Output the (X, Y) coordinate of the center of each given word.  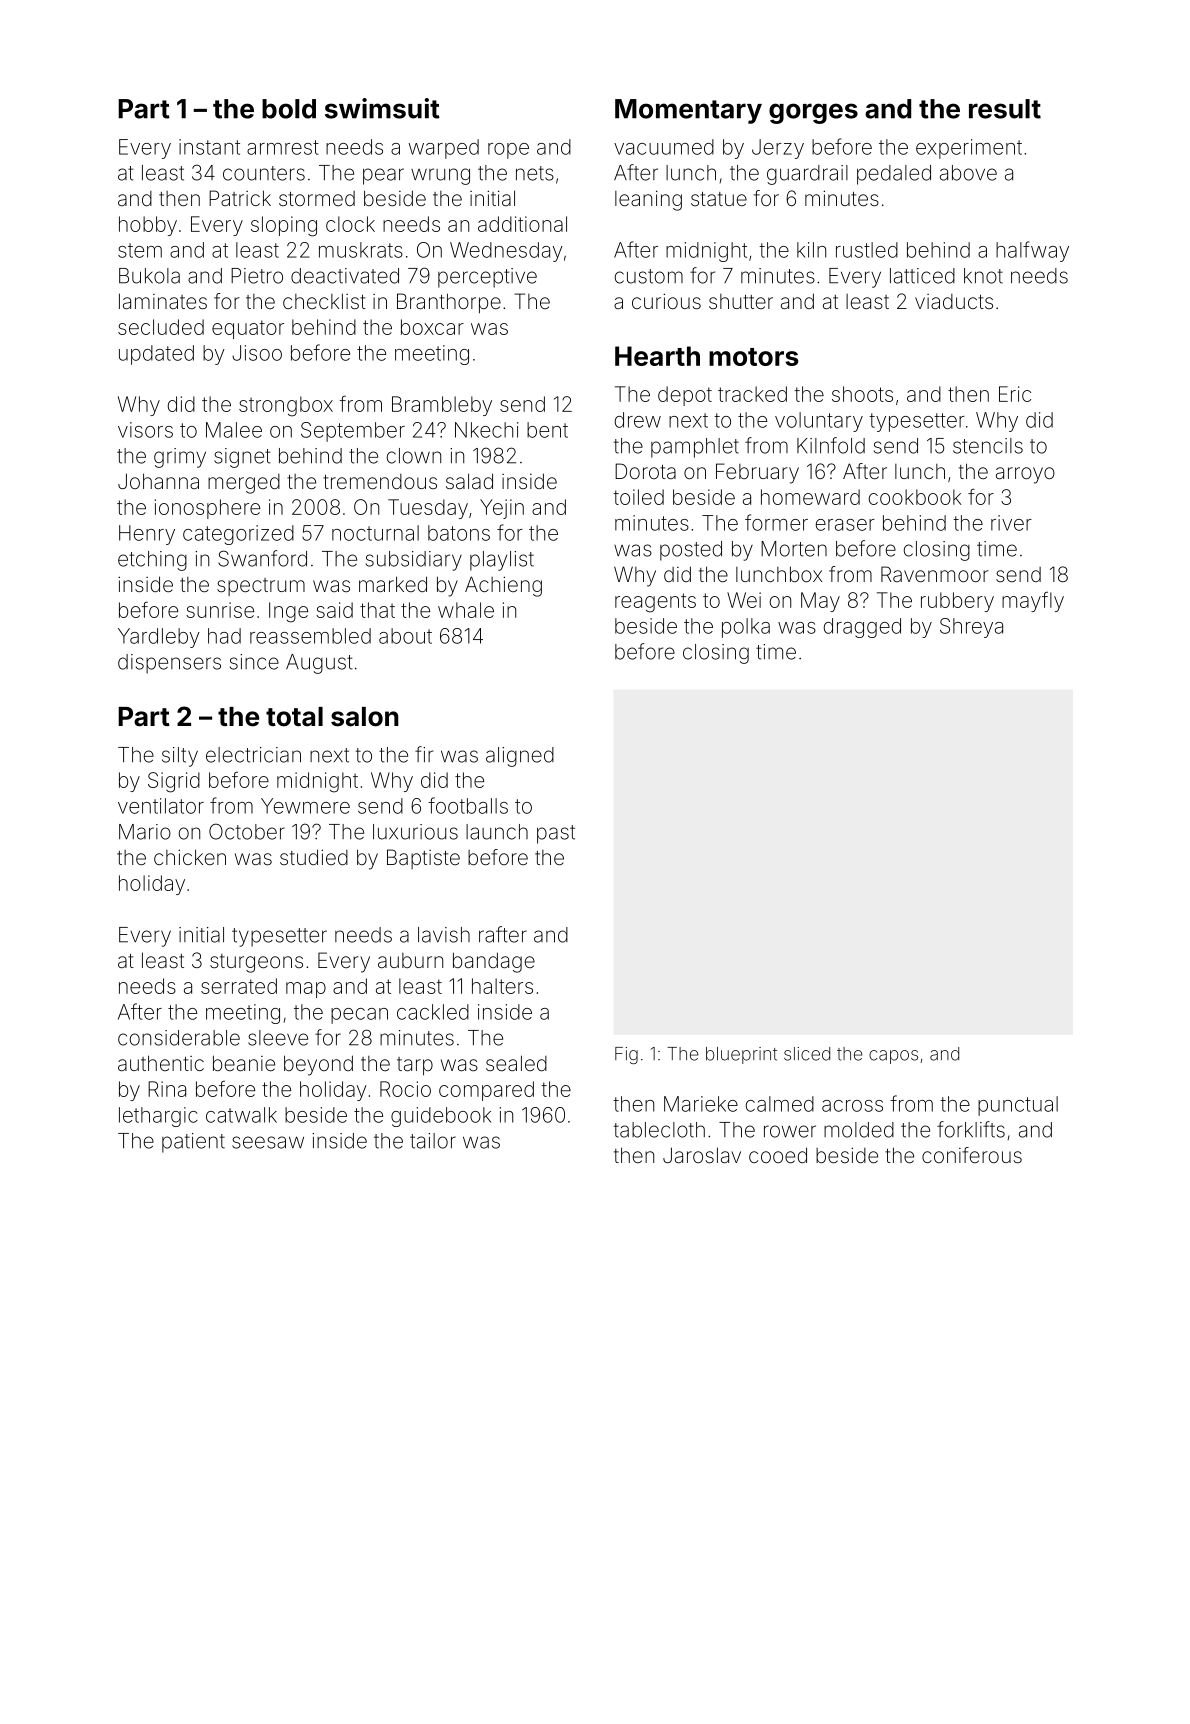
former (776, 522)
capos (893, 1057)
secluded (161, 327)
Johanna (158, 481)
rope (508, 151)
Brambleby (442, 406)
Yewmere (305, 806)
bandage (494, 962)
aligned (520, 757)
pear (383, 176)
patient (193, 1143)
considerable (179, 1038)
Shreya (971, 628)
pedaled (894, 175)
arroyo (1025, 475)
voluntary (819, 422)
